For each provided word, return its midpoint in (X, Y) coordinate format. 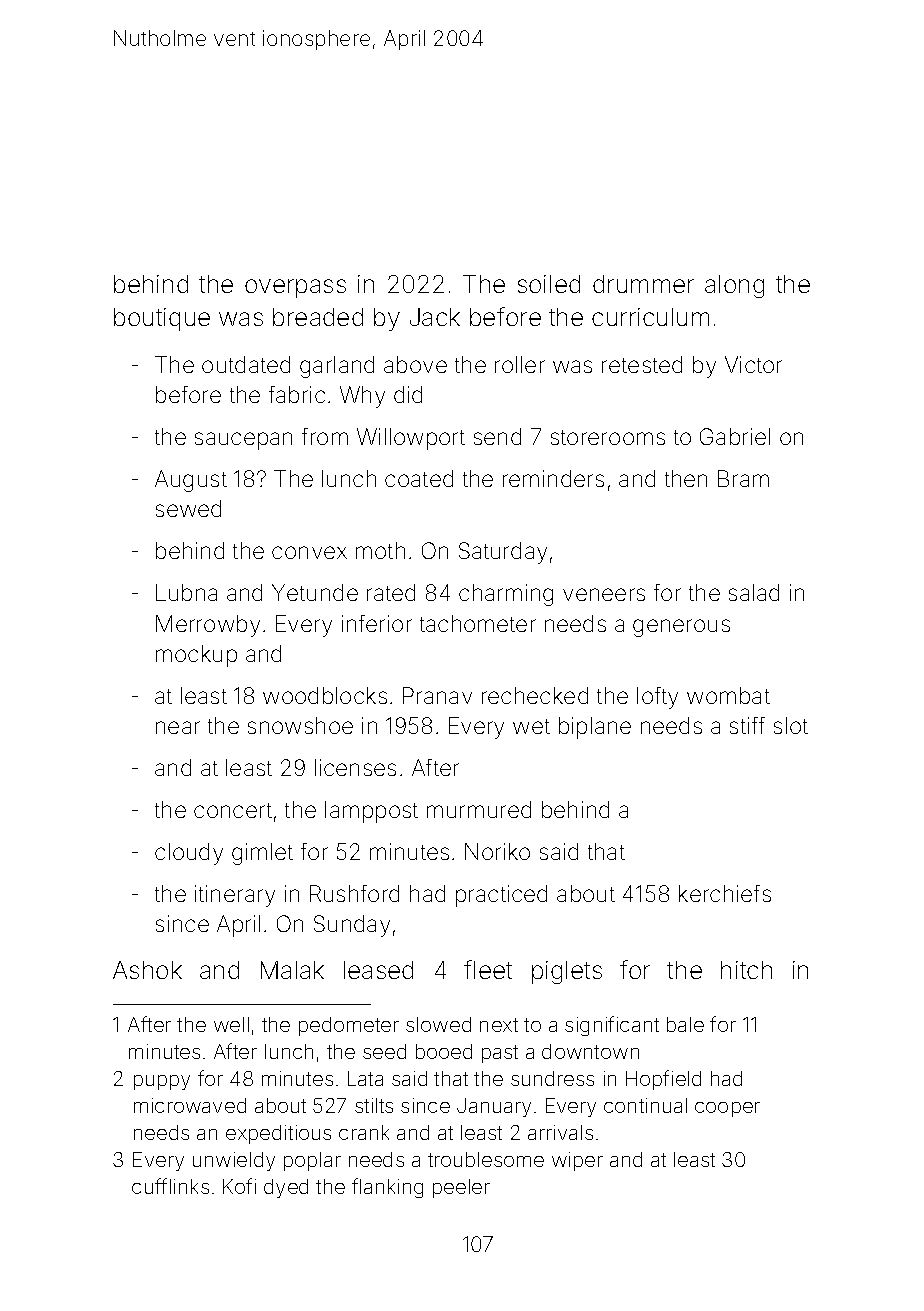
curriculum (650, 317)
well (231, 1024)
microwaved (190, 1105)
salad (754, 592)
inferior (377, 623)
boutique (162, 319)
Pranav (437, 695)
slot (791, 725)
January (494, 1107)
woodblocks (325, 695)
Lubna (186, 592)
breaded (318, 317)
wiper (577, 1161)
